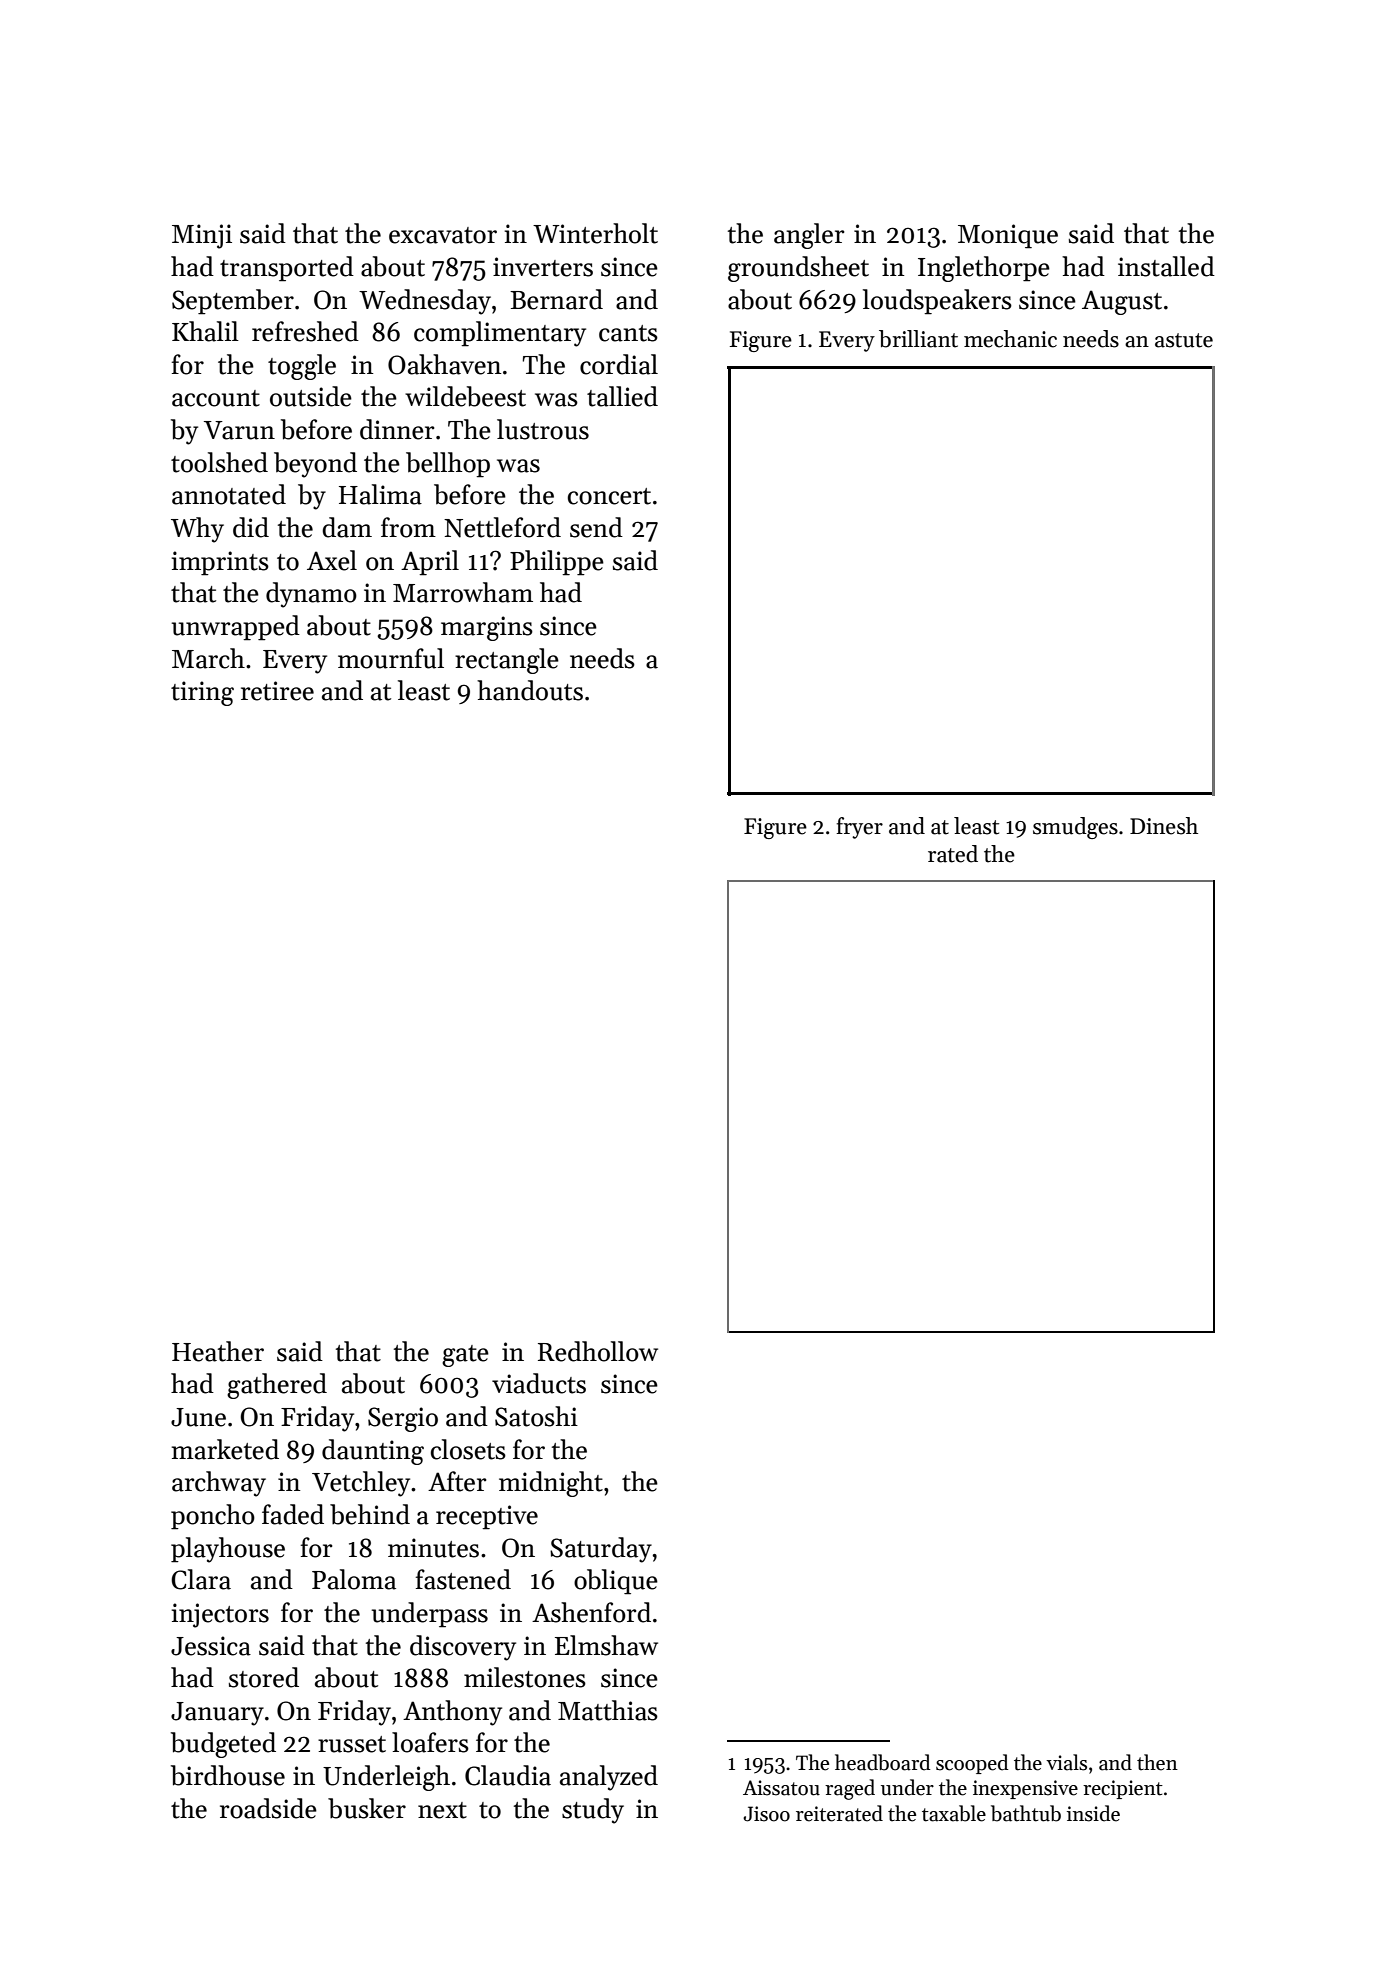  Describe the element at coordinates (208, 658) in the document. I see `March` at that location.
